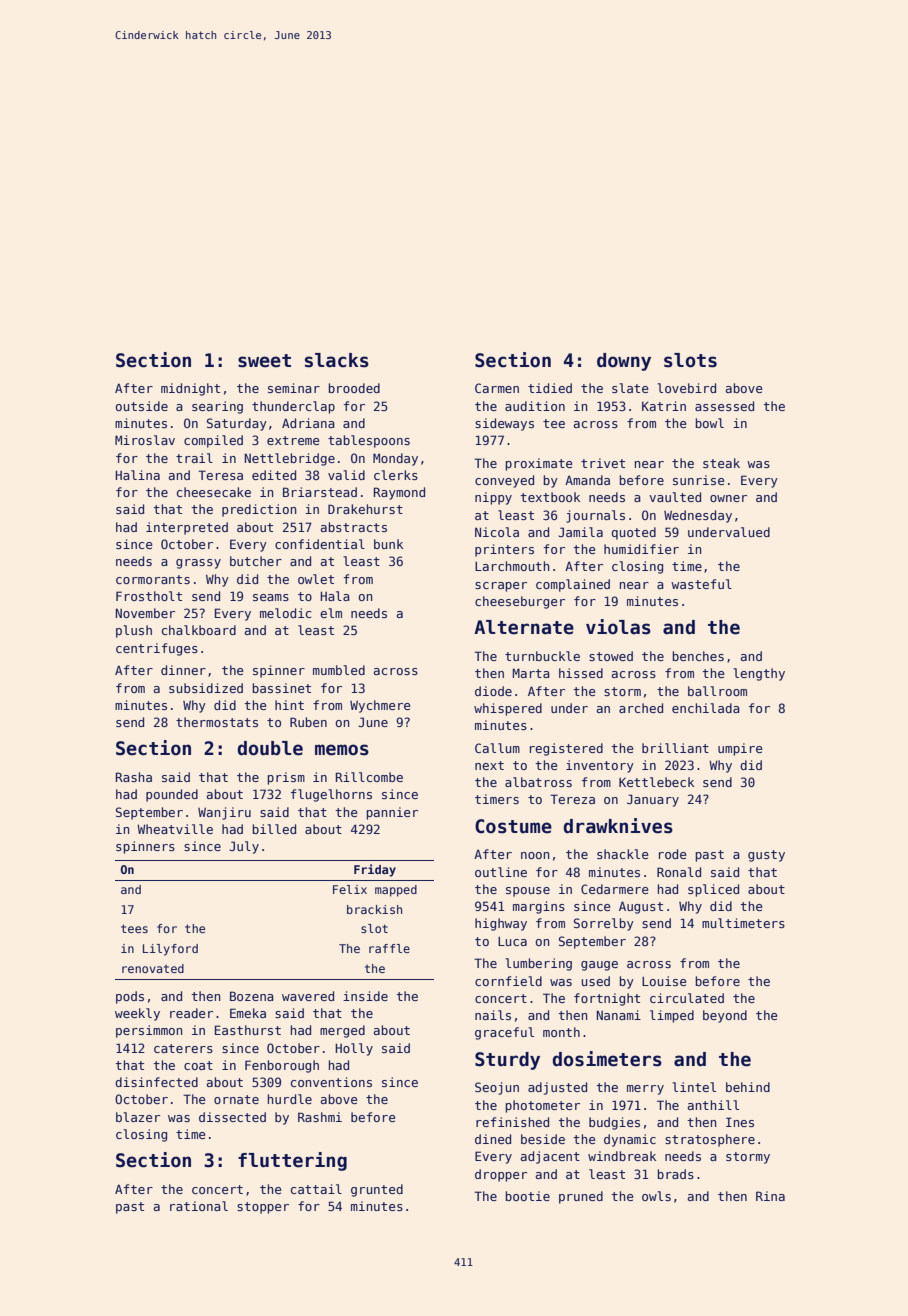 The height and width of the page is (1316, 908). What do you see at coordinates (264, 361) in the page?
I see `sweet` at bounding box center [264, 361].
